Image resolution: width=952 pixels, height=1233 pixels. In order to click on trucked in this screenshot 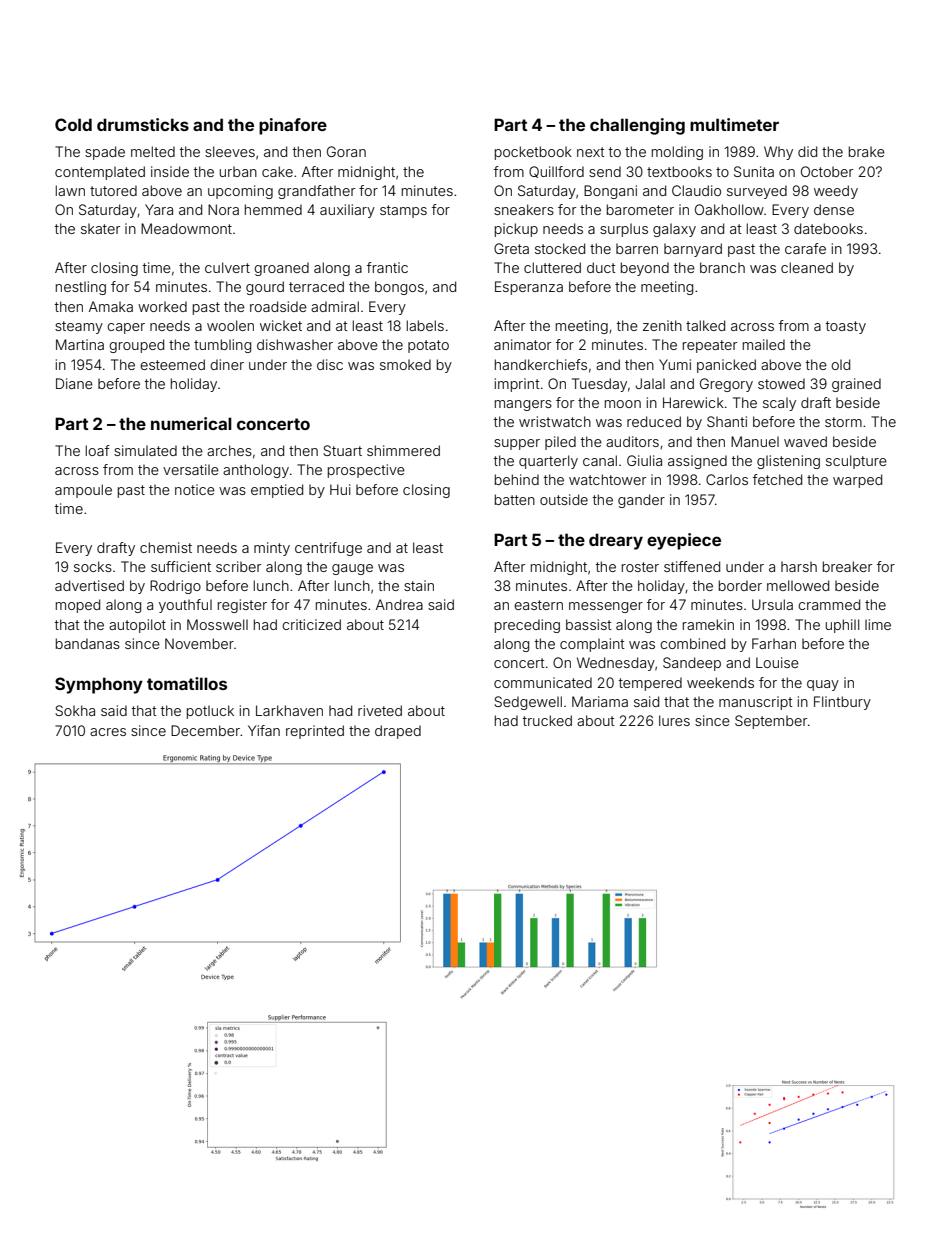, I will do `click(547, 720)`.
